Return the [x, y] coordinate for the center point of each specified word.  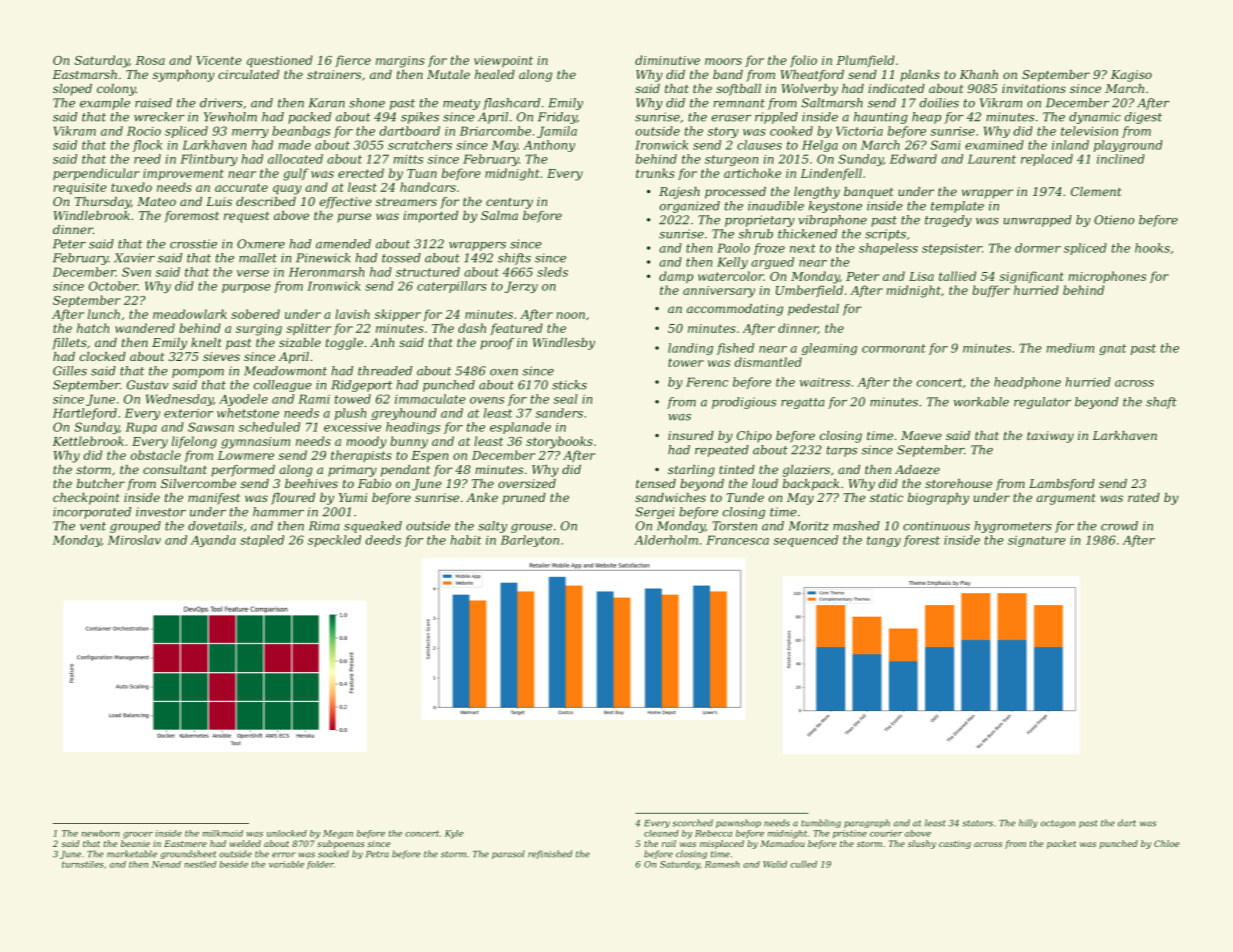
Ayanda [213, 541]
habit [466, 540]
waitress [825, 382]
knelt [206, 342]
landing [690, 349]
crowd [1119, 526]
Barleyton [530, 541]
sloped [72, 90]
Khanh [979, 74]
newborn [101, 833]
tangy [884, 541]
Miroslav [134, 540]
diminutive [667, 60]
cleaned [661, 833]
